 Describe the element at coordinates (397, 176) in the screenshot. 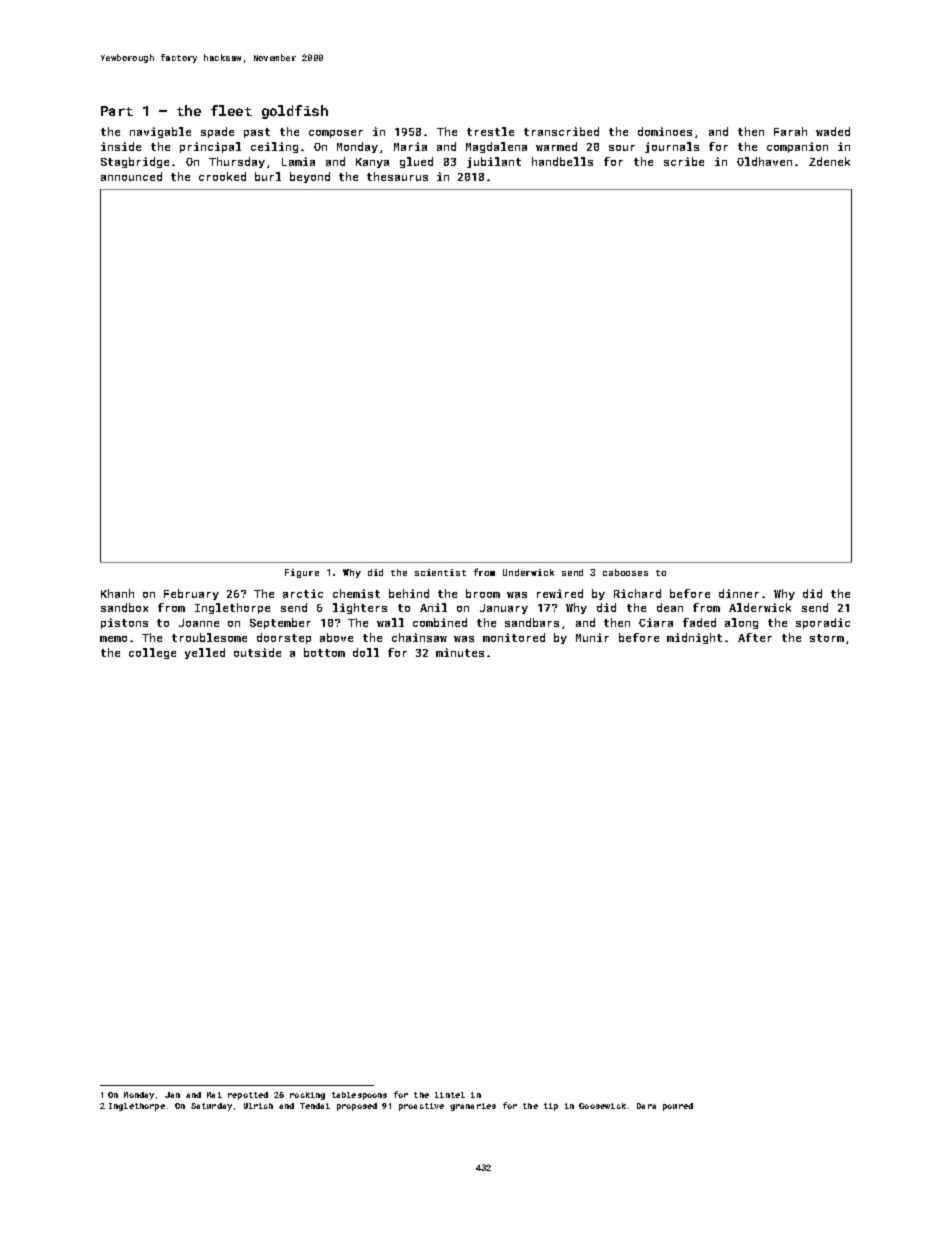

I see `thesaurus` at that location.
